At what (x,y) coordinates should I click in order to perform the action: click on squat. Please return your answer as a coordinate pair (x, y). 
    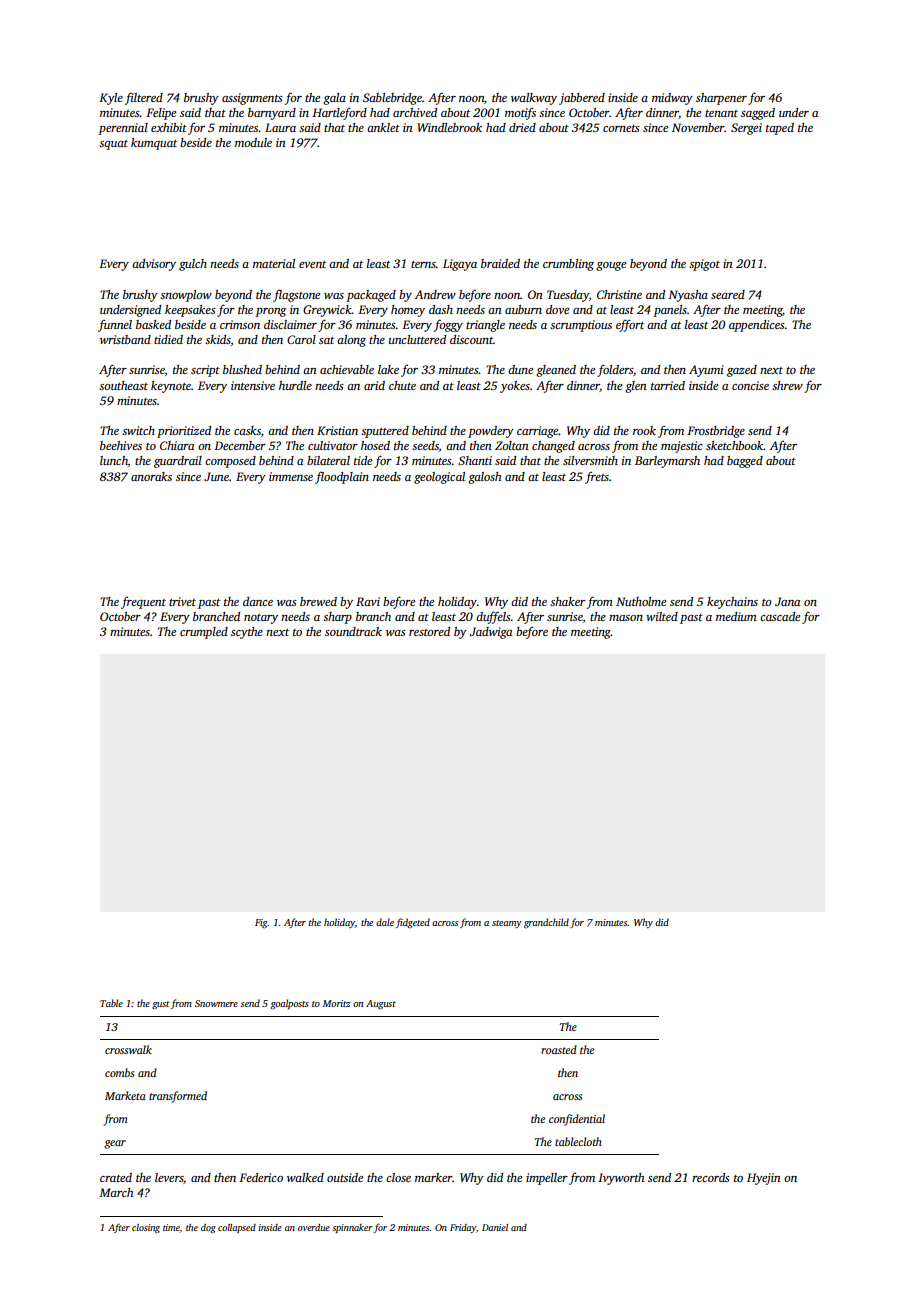
    Looking at the image, I should click on (113, 145).
